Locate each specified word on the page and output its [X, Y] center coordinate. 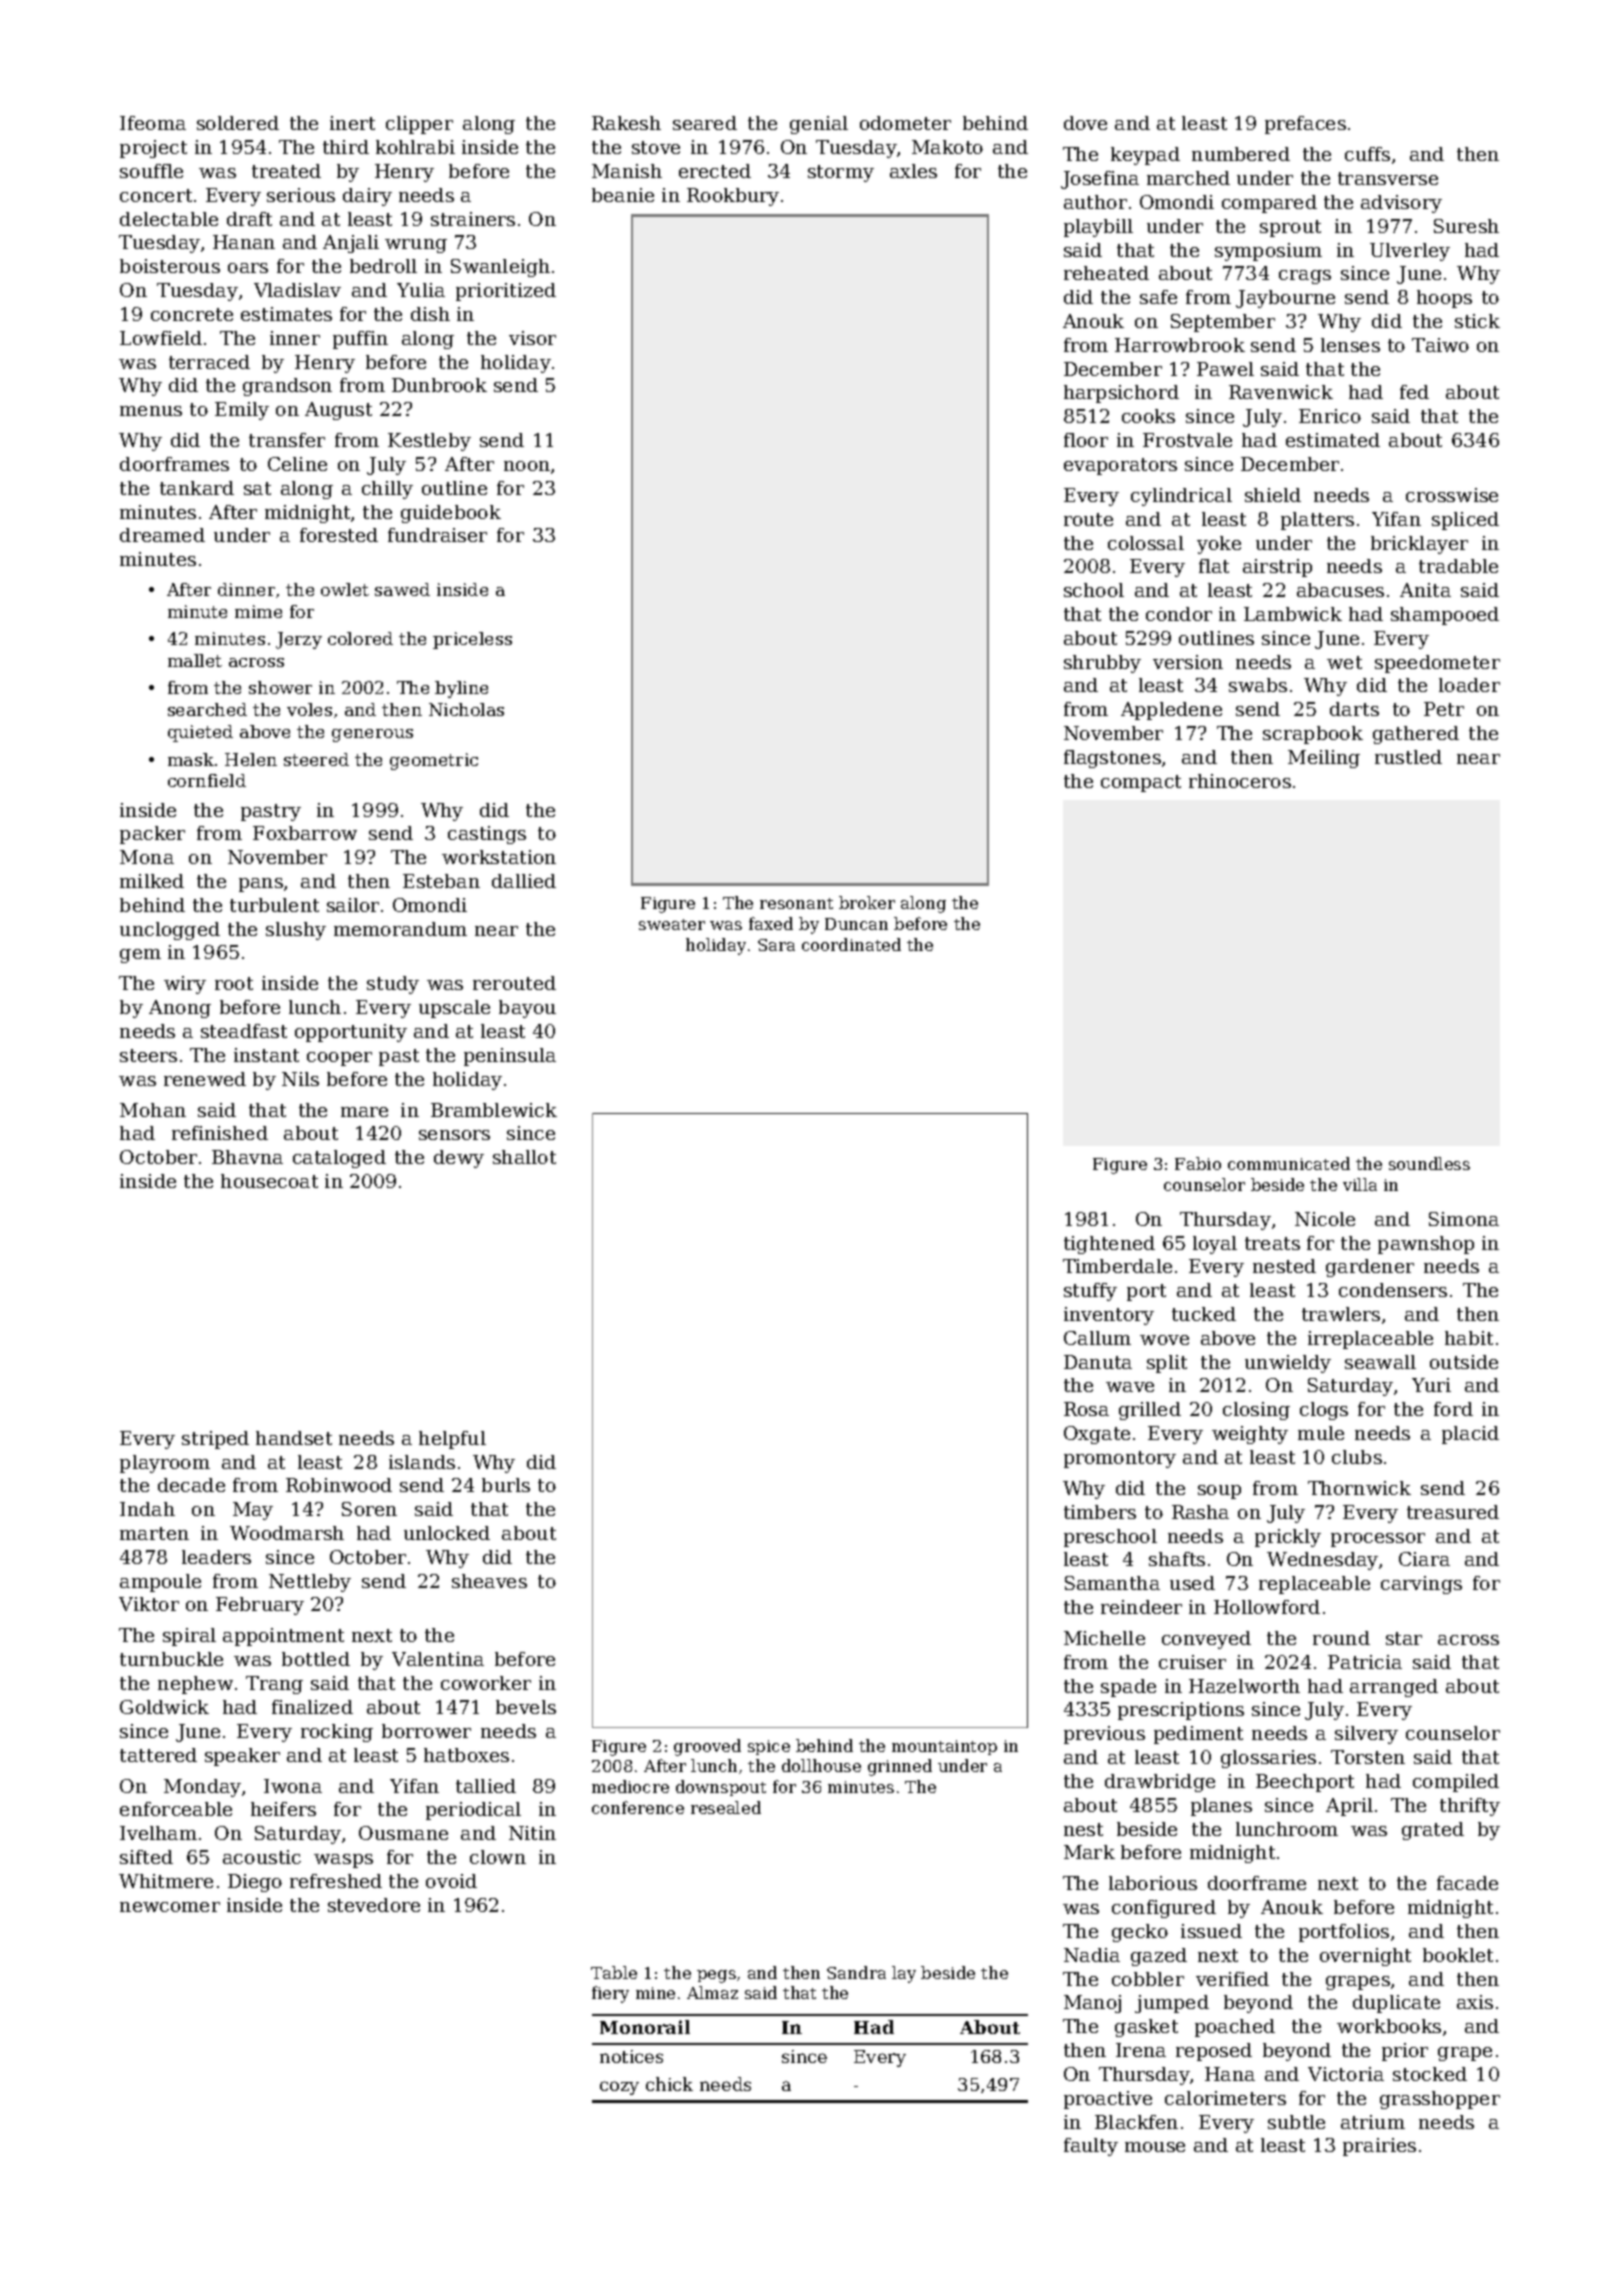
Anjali [351, 244]
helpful [452, 1440]
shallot [524, 1157]
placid [1470, 1435]
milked [152, 881]
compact [1141, 783]
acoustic [262, 1857]
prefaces [1305, 125]
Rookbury [733, 197]
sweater [672, 924]
